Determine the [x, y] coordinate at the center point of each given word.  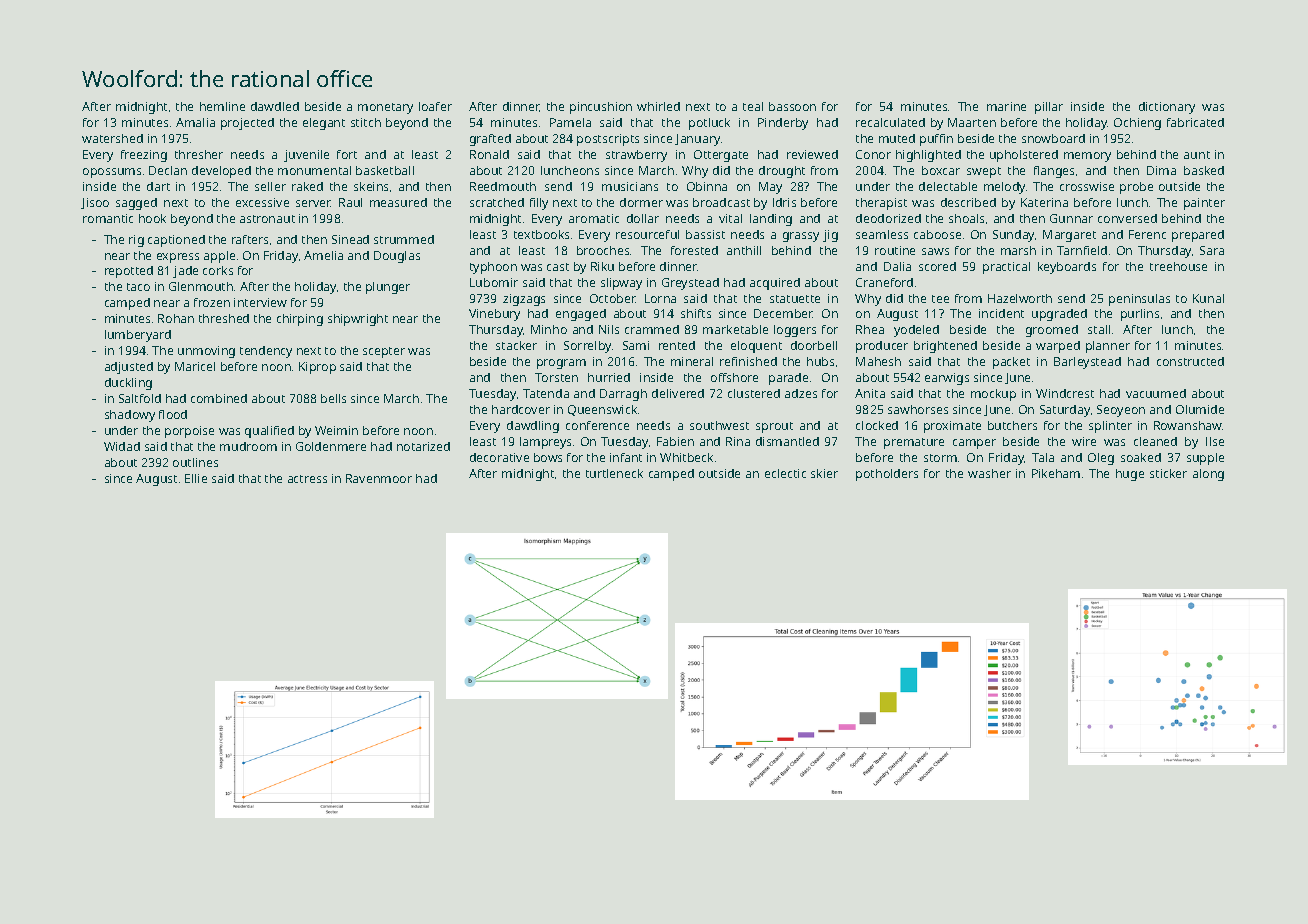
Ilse [1215, 441]
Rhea [870, 329]
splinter [1110, 427]
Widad [122, 446]
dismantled [787, 441]
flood [173, 414]
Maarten [972, 122]
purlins [1140, 315]
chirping [300, 320]
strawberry [636, 156]
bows [548, 457]
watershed [112, 138]
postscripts [608, 140]
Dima [1161, 170]
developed [221, 172]
